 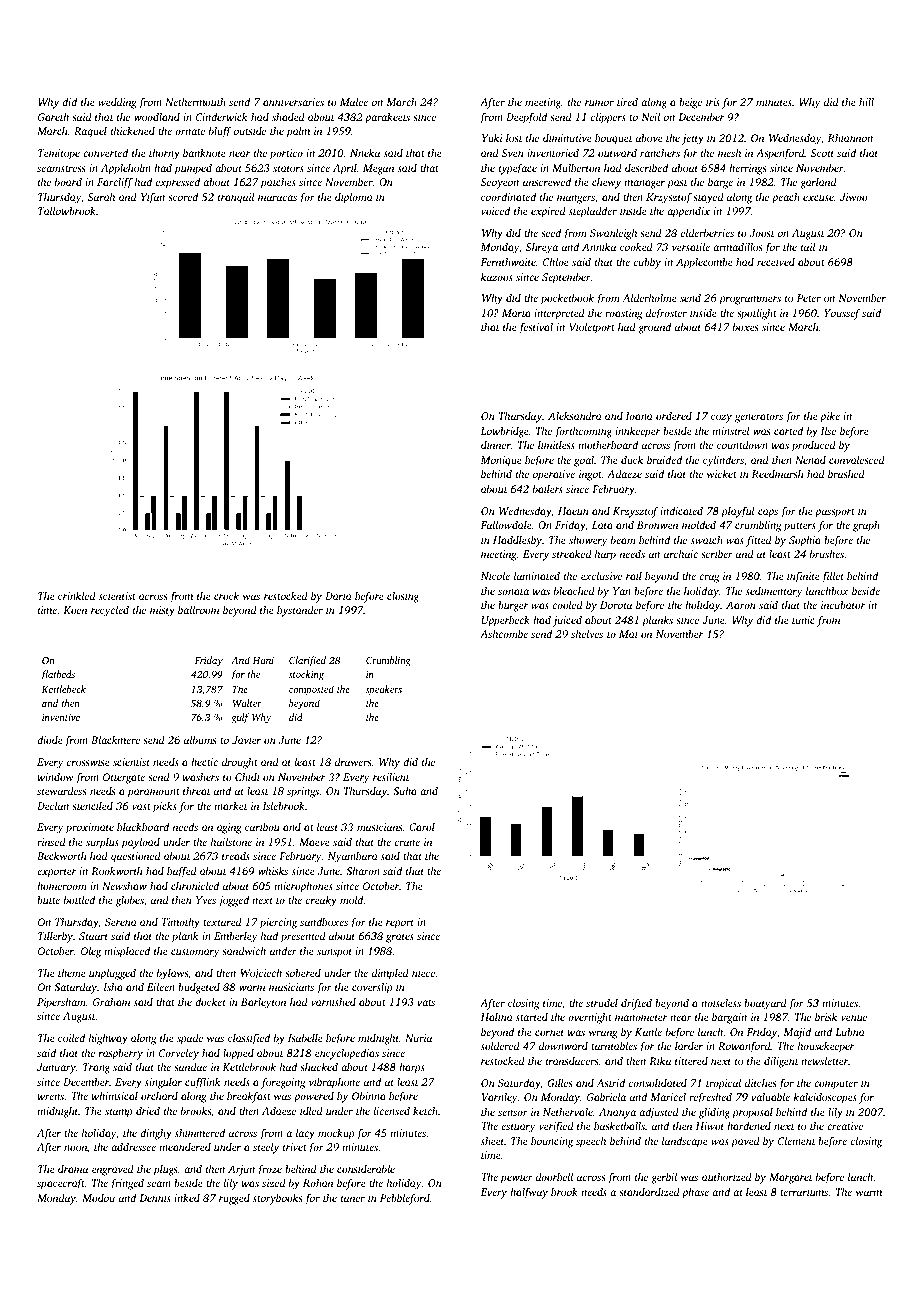 I want to click on patches, so click(x=278, y=183).
